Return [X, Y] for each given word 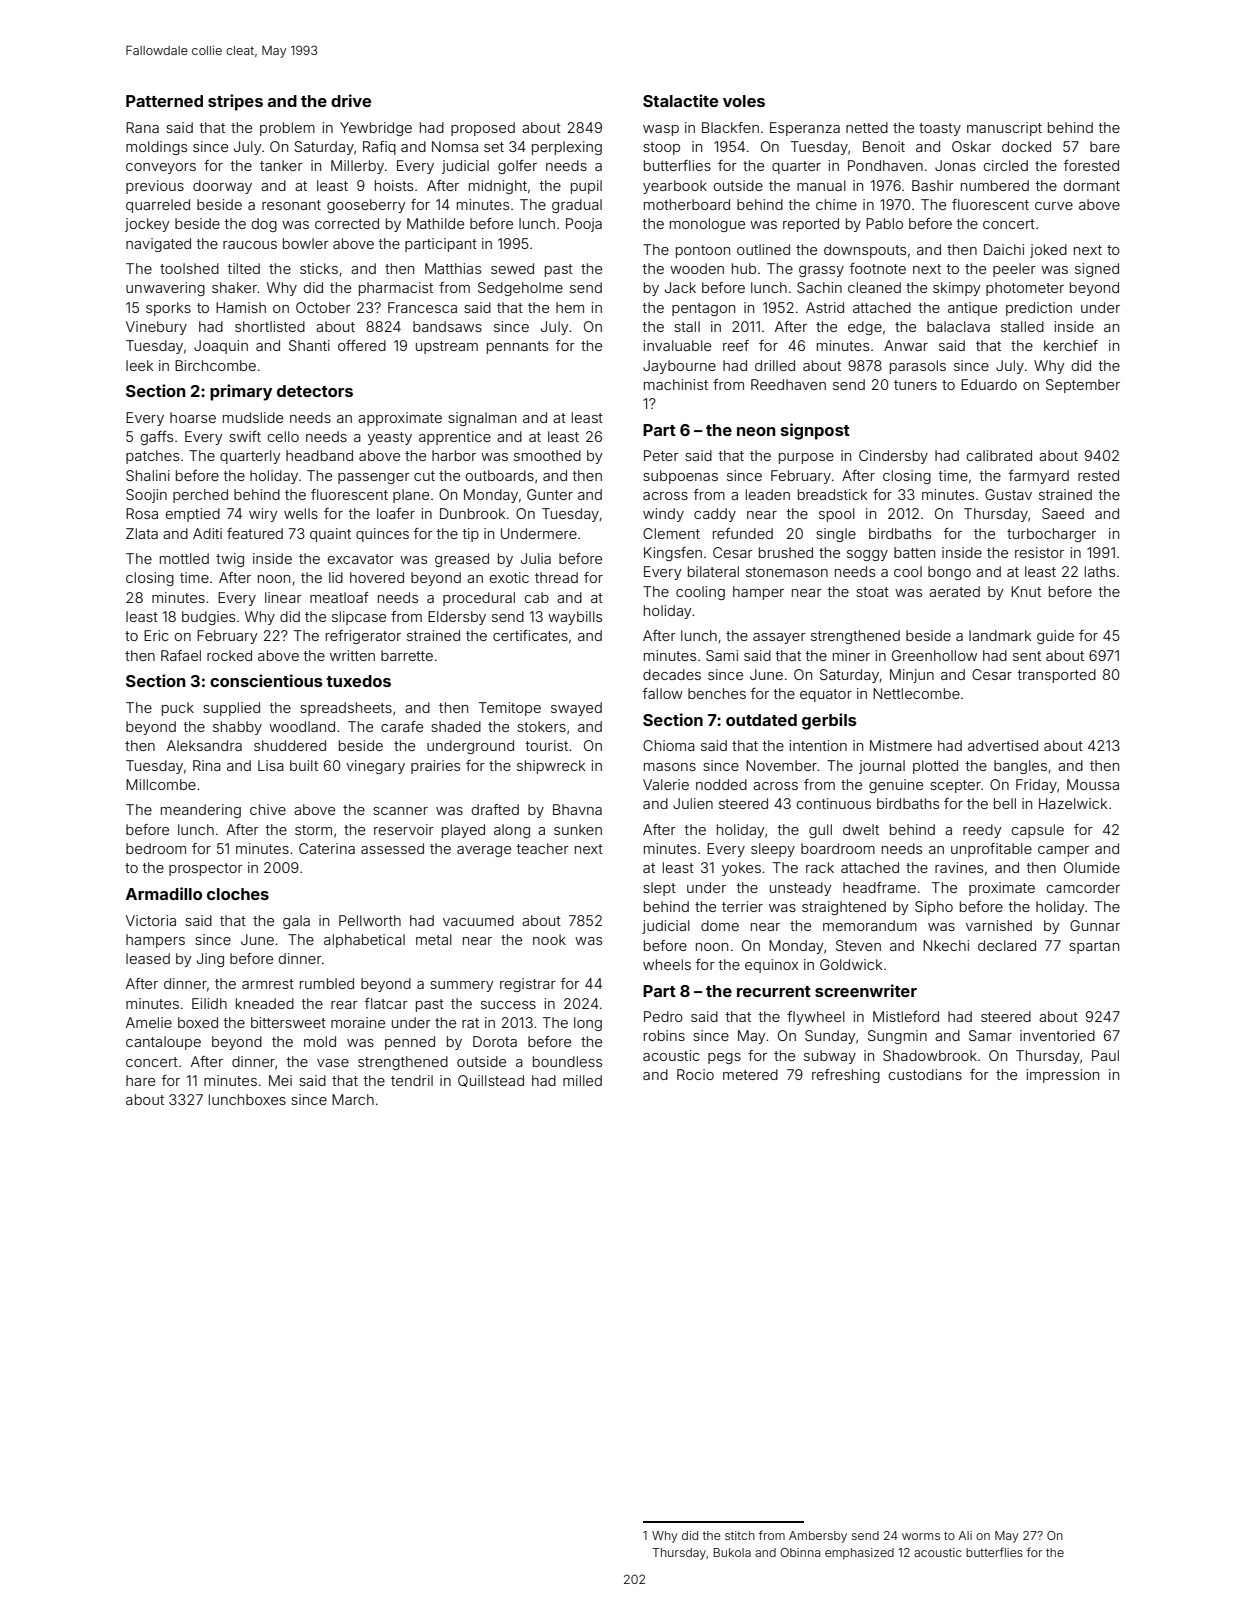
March [353, 1099]
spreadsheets [346, 709]
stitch [740, 1535]
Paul [1105, 1055]
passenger [374, 478]
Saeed [1063, 513]
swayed [576, 709]
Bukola [732, 1552]
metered [750, 1074]
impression [1062, 1076]
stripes [235, 102]
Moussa [1093, 784]
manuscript [1004, 129]
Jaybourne [679, 367]
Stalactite [680, 100]
